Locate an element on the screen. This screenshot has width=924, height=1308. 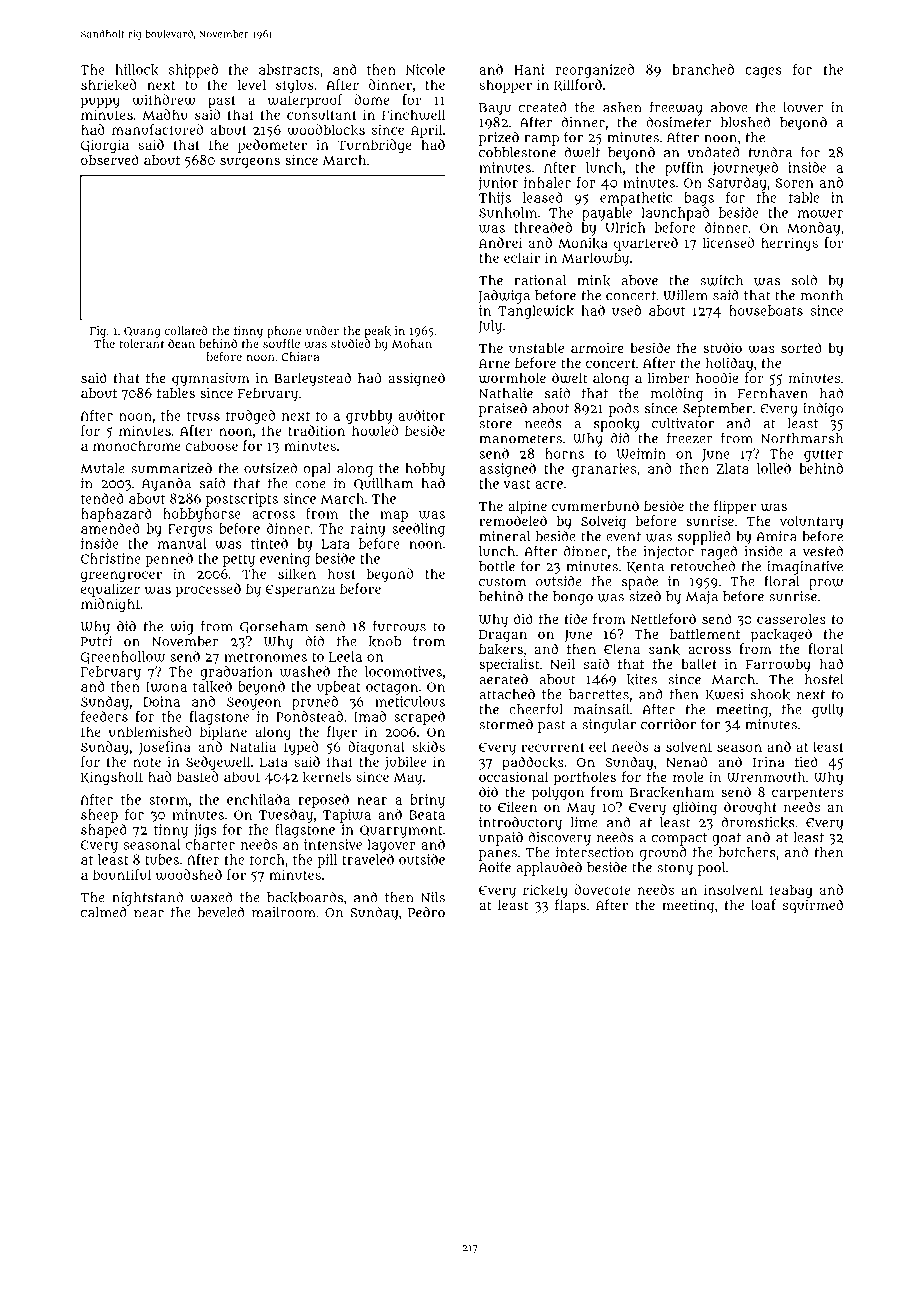
Quillham is located at coordinates (383, 484).
